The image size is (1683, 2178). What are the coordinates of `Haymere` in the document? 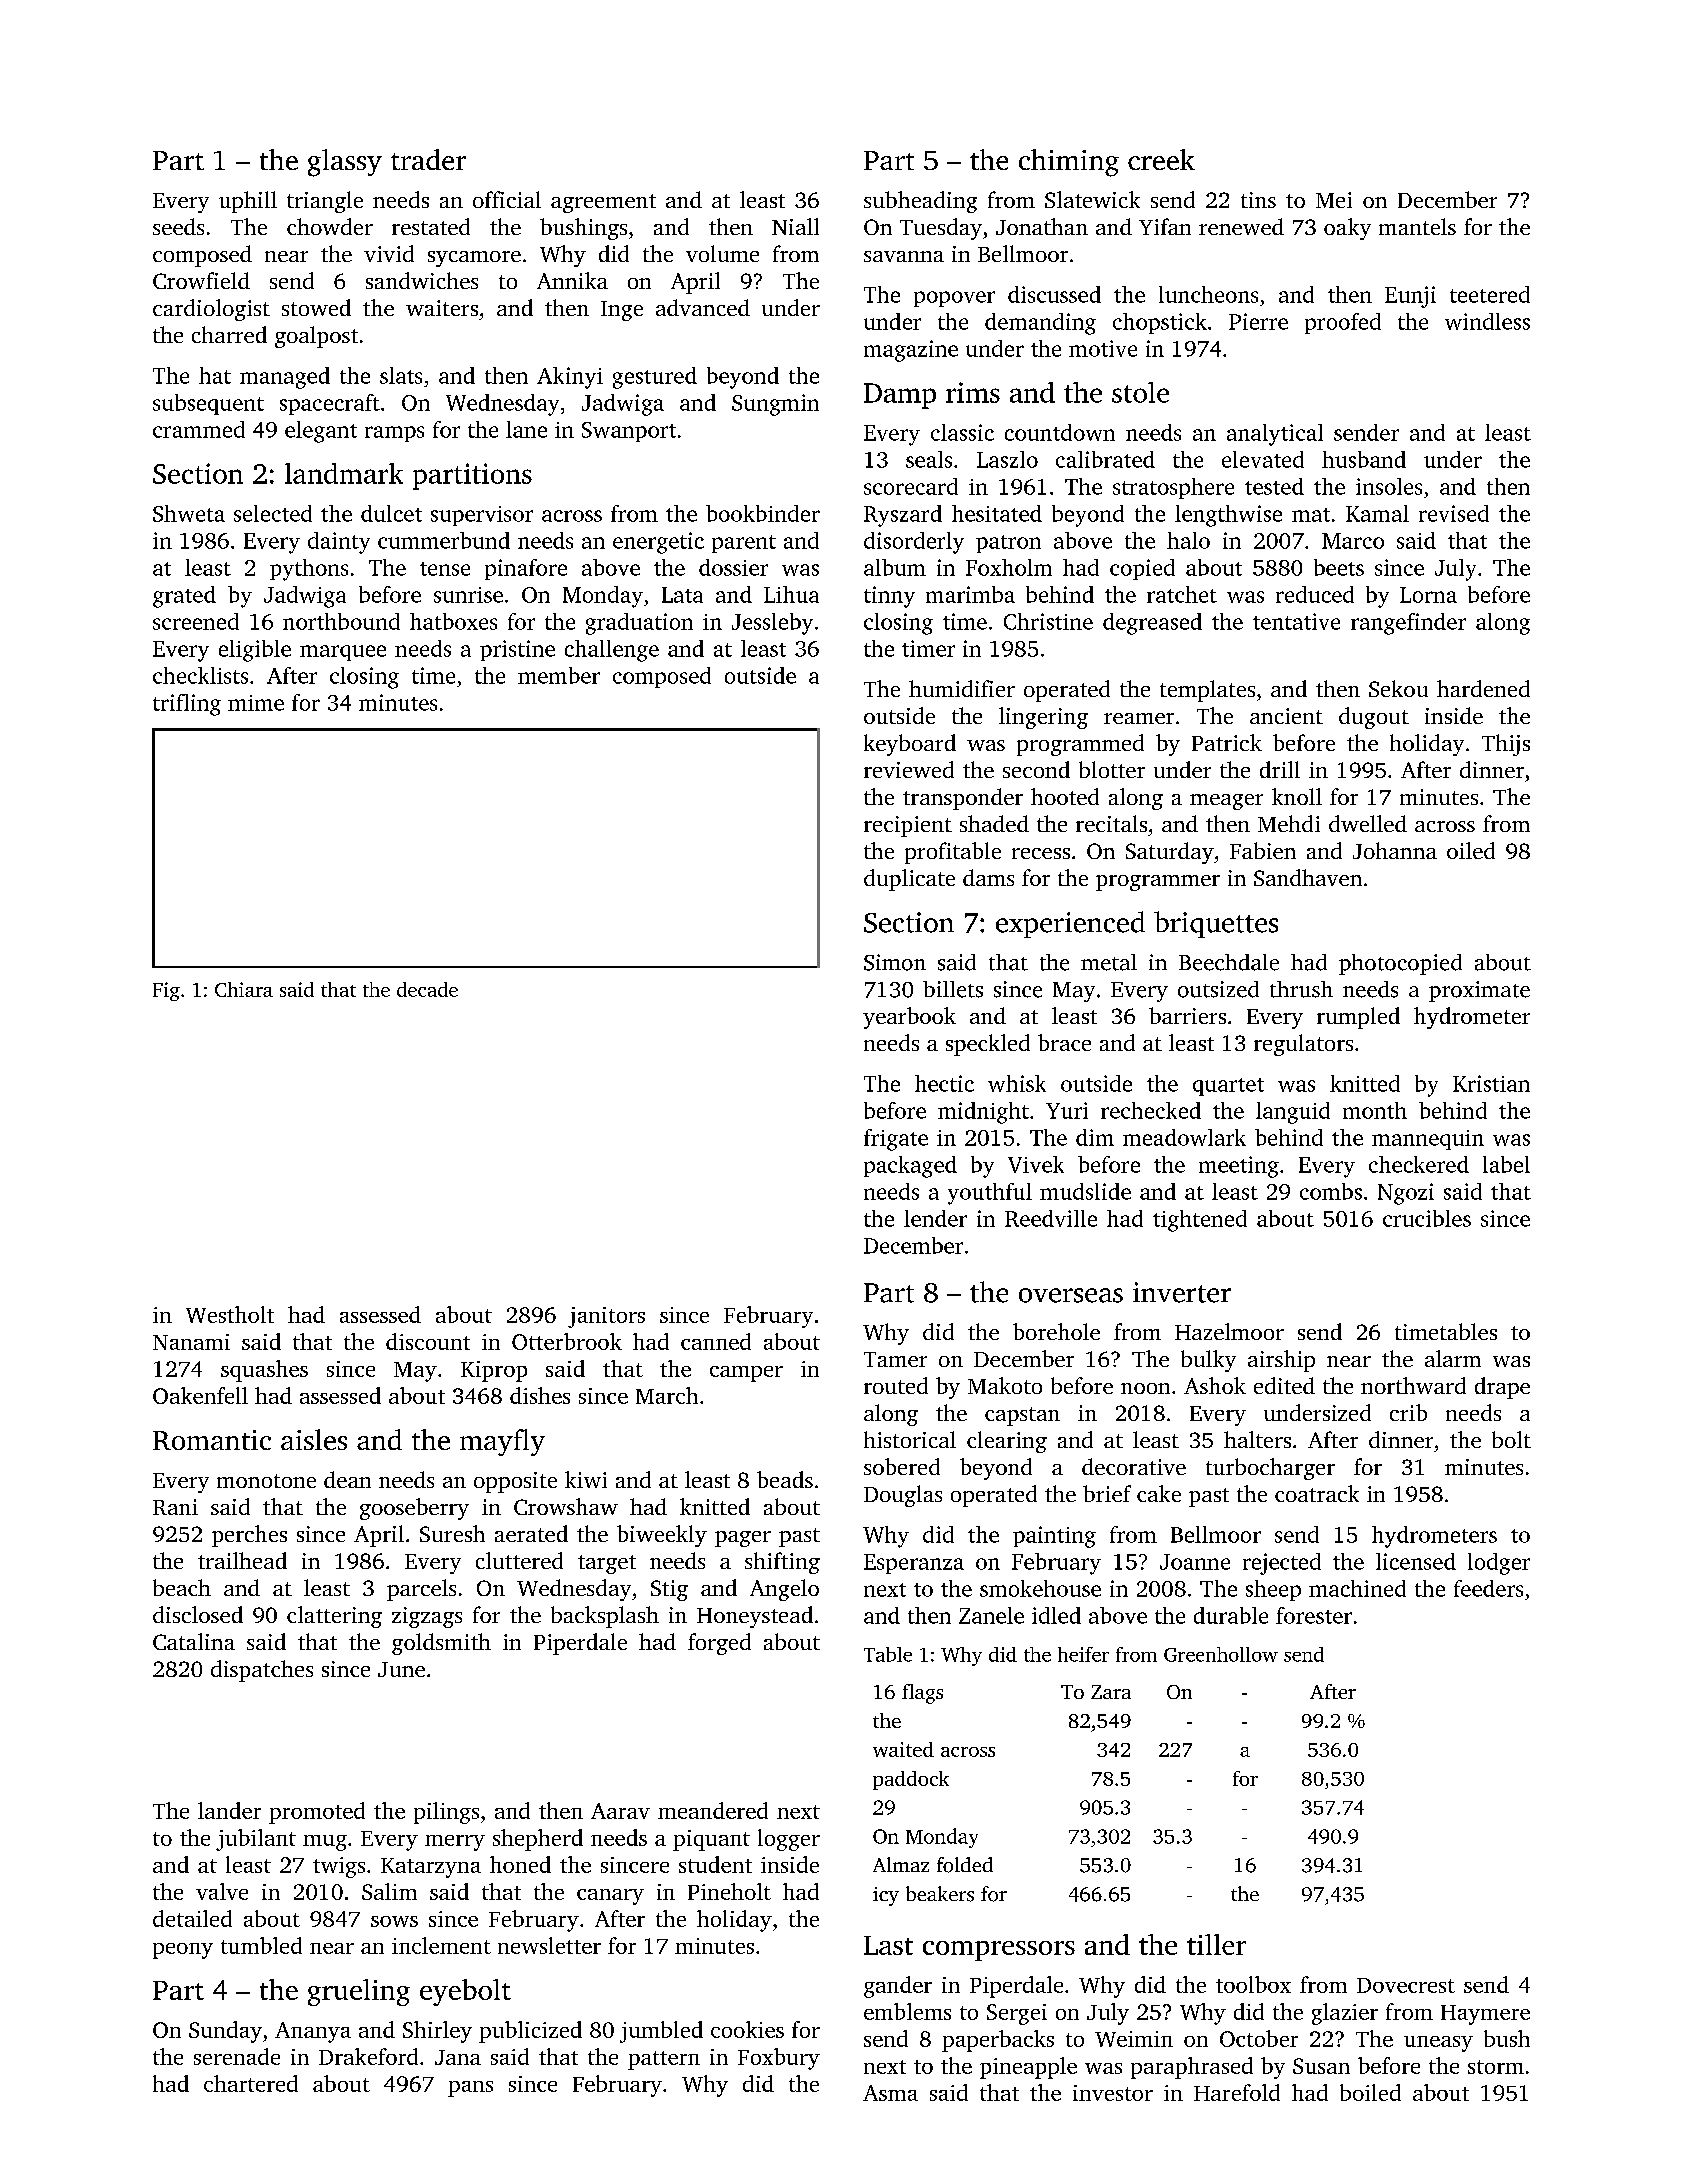 It's located at (1485, 2015).
